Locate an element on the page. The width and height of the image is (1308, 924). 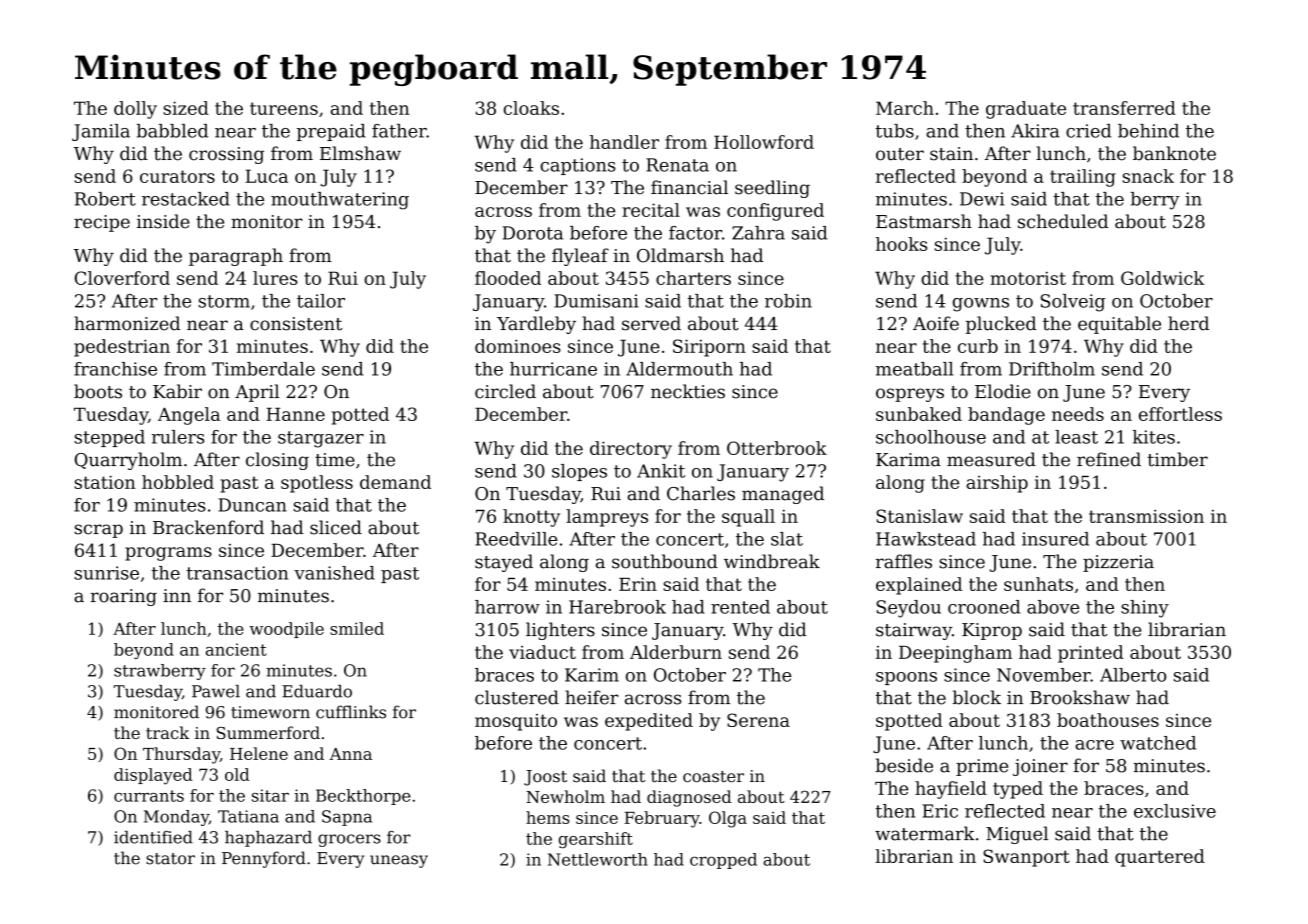
Jamila is located at coordinates (101, 132).
